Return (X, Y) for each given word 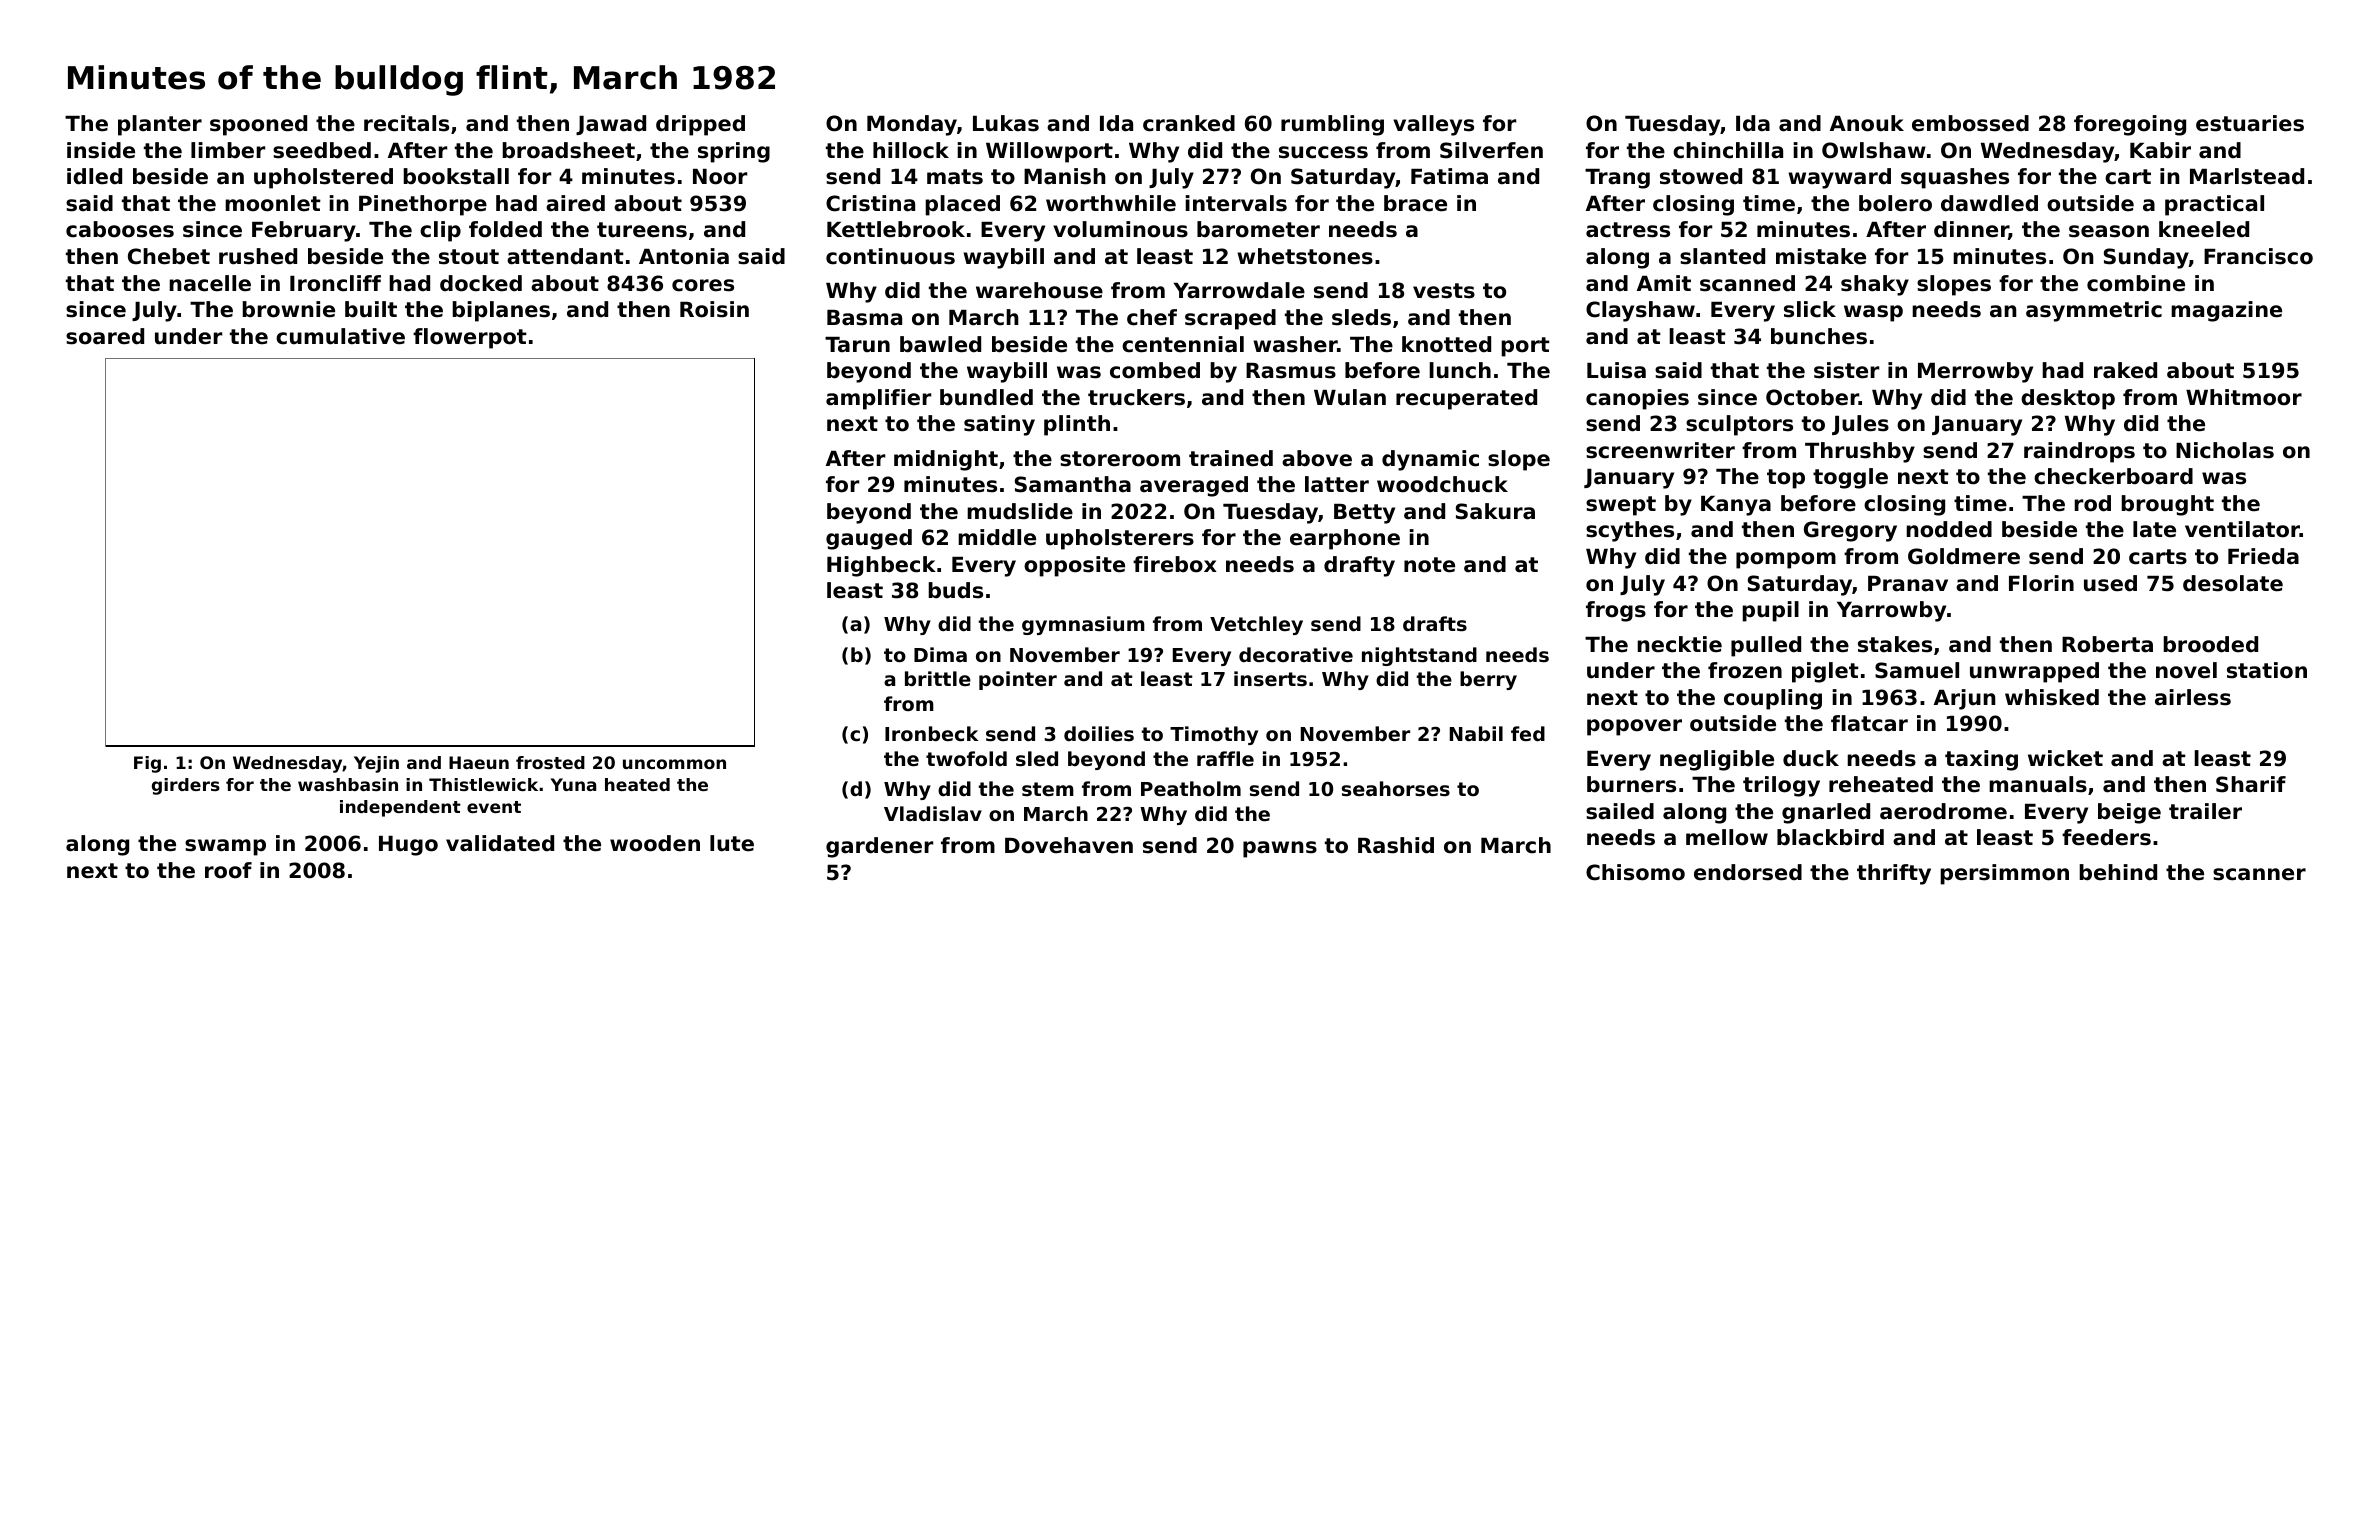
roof (228, 870)
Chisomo (1635, 872)
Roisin (714, 309)
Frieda (2263, 556)
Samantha (1073, 484)
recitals (406, 123)
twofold (966, 758)
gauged (869, 539)
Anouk (1867, 123)
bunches (1819, 336)
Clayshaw (1640, 311)
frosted (550, 762)
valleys (1433, 125)
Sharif (2251, 784)
